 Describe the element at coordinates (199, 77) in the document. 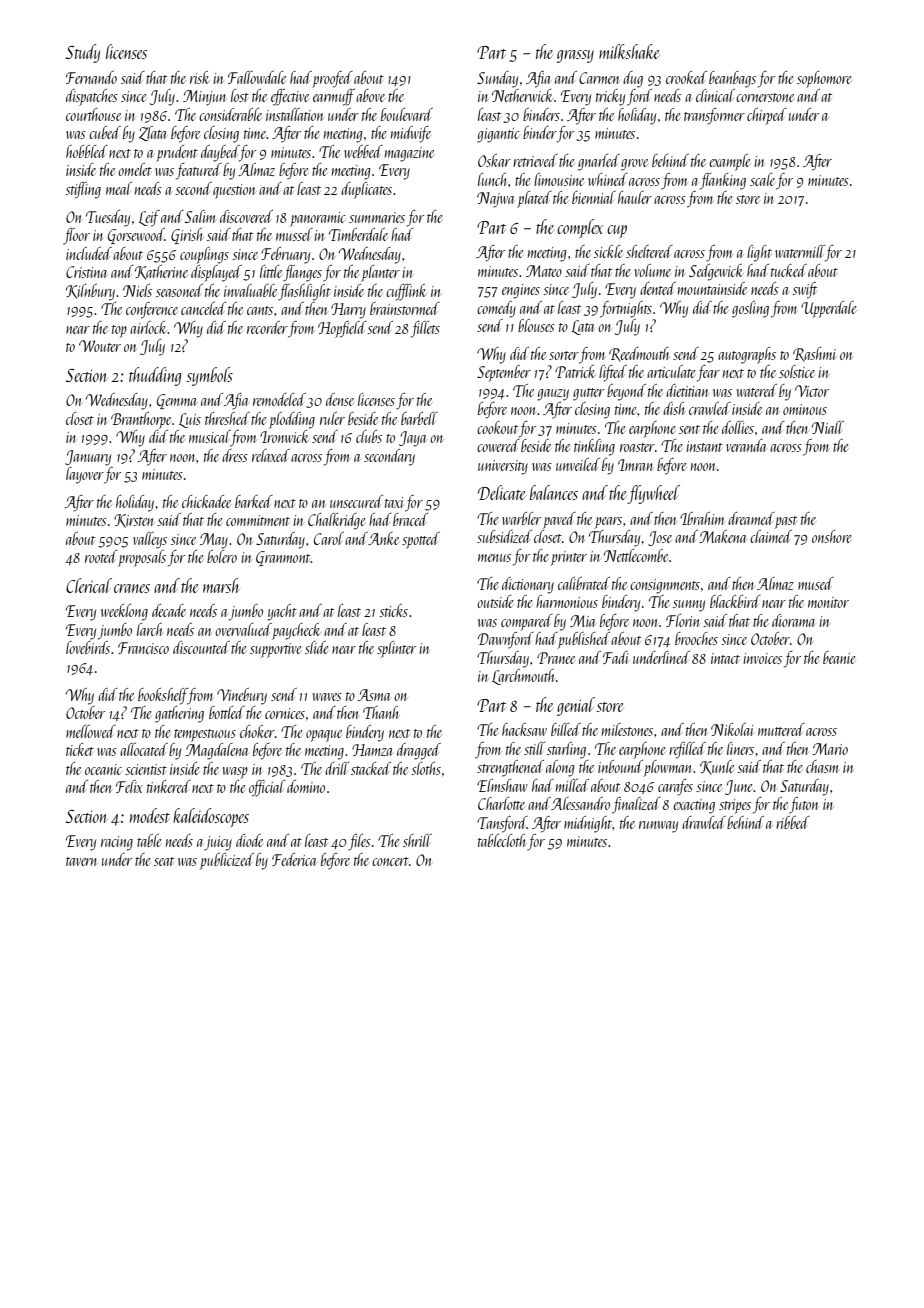

I see `risk` at that location.
